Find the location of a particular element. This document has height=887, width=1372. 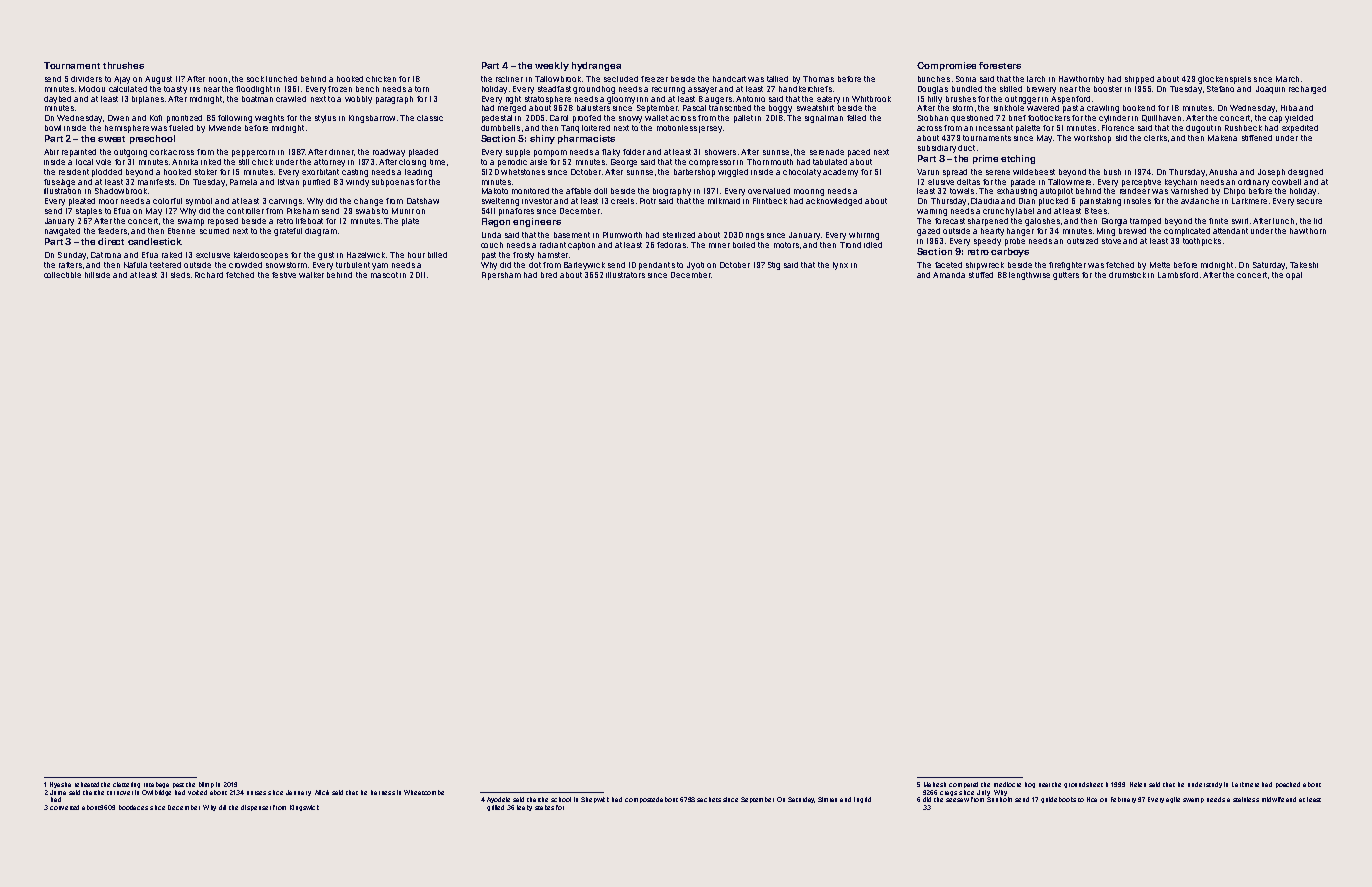

Flagon is located at coordinates (496, 222).
